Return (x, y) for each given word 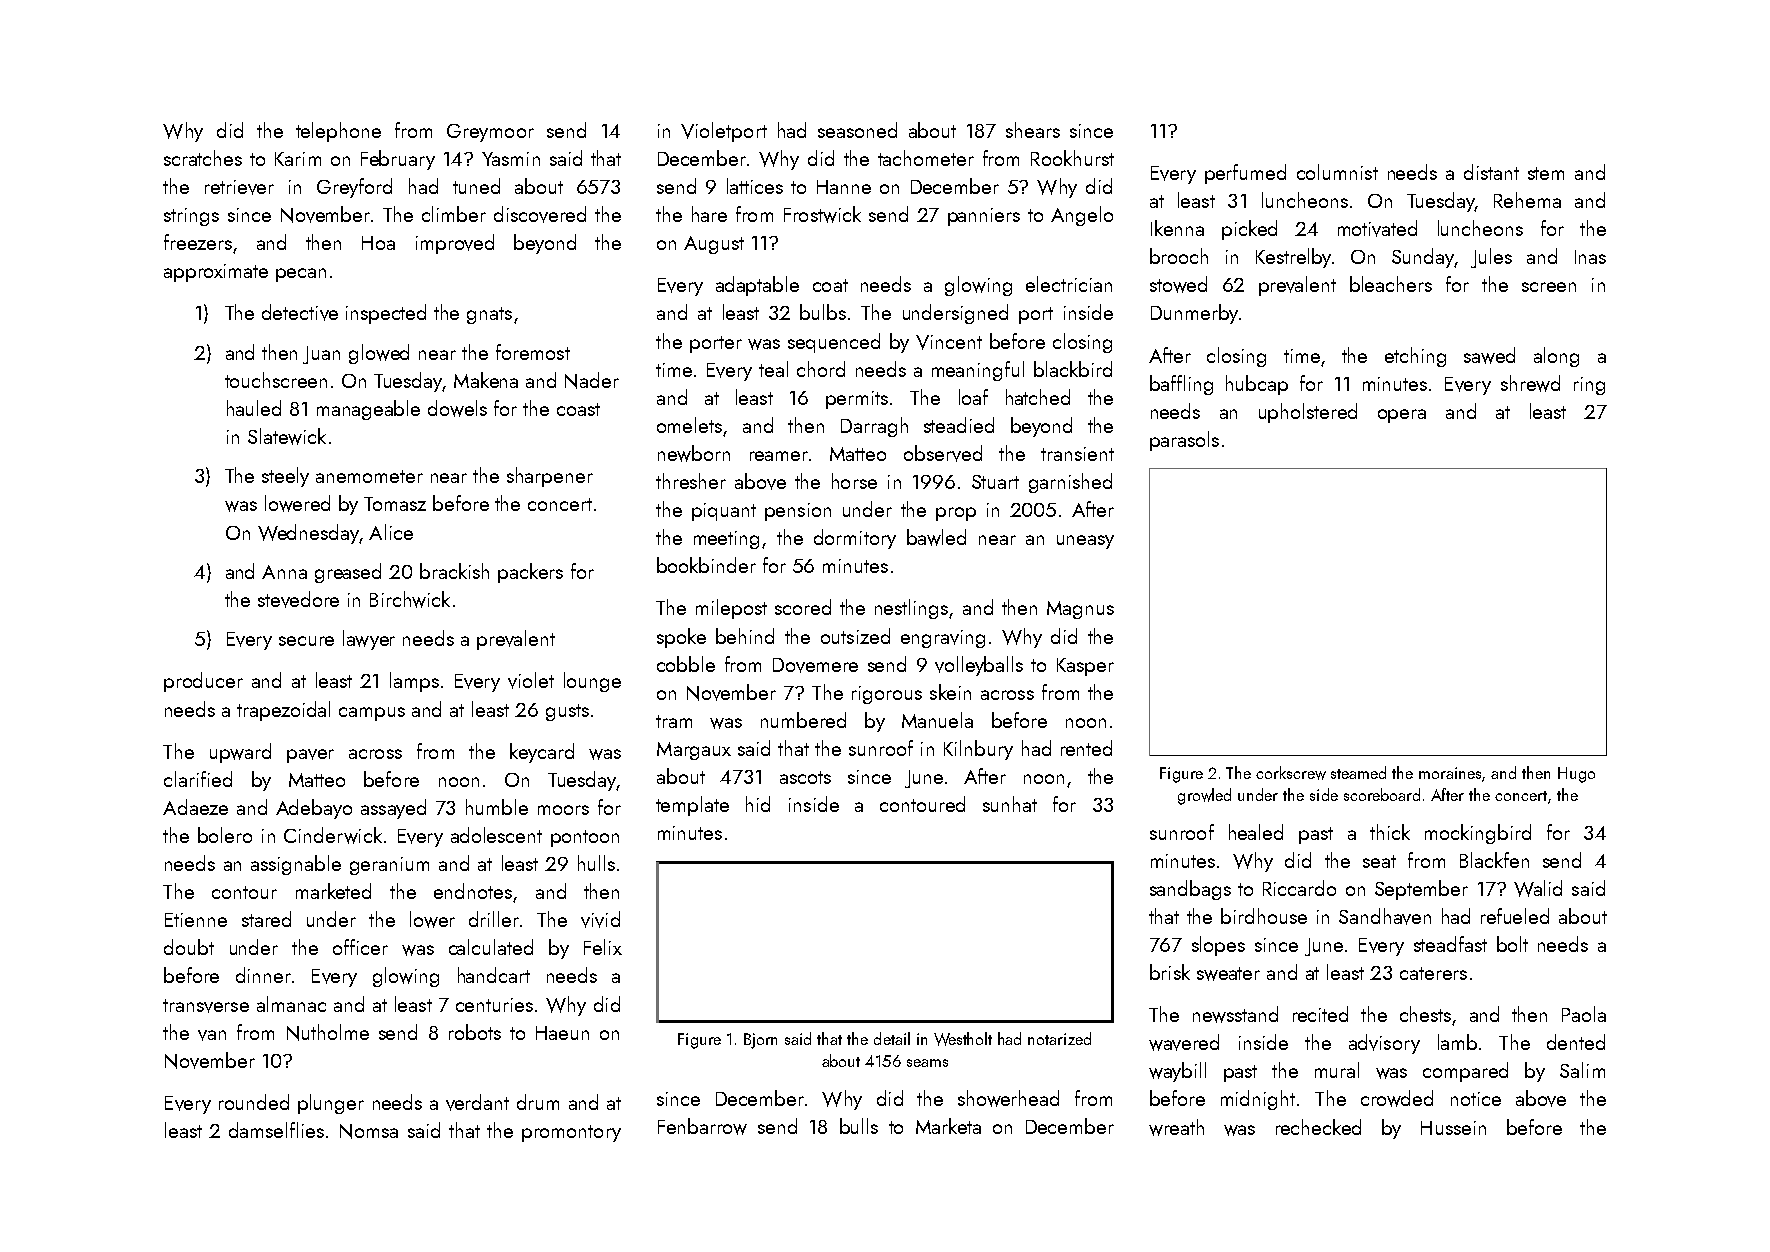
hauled (254, 408)
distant (1491, 172)
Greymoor (490, 133)
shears (1033, 130)
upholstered (1308, 413)
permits (857, 400)
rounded (254, 1102)
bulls (859, 1126)
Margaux (694, 751)
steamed (1358, 772)
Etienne (196, 920)
